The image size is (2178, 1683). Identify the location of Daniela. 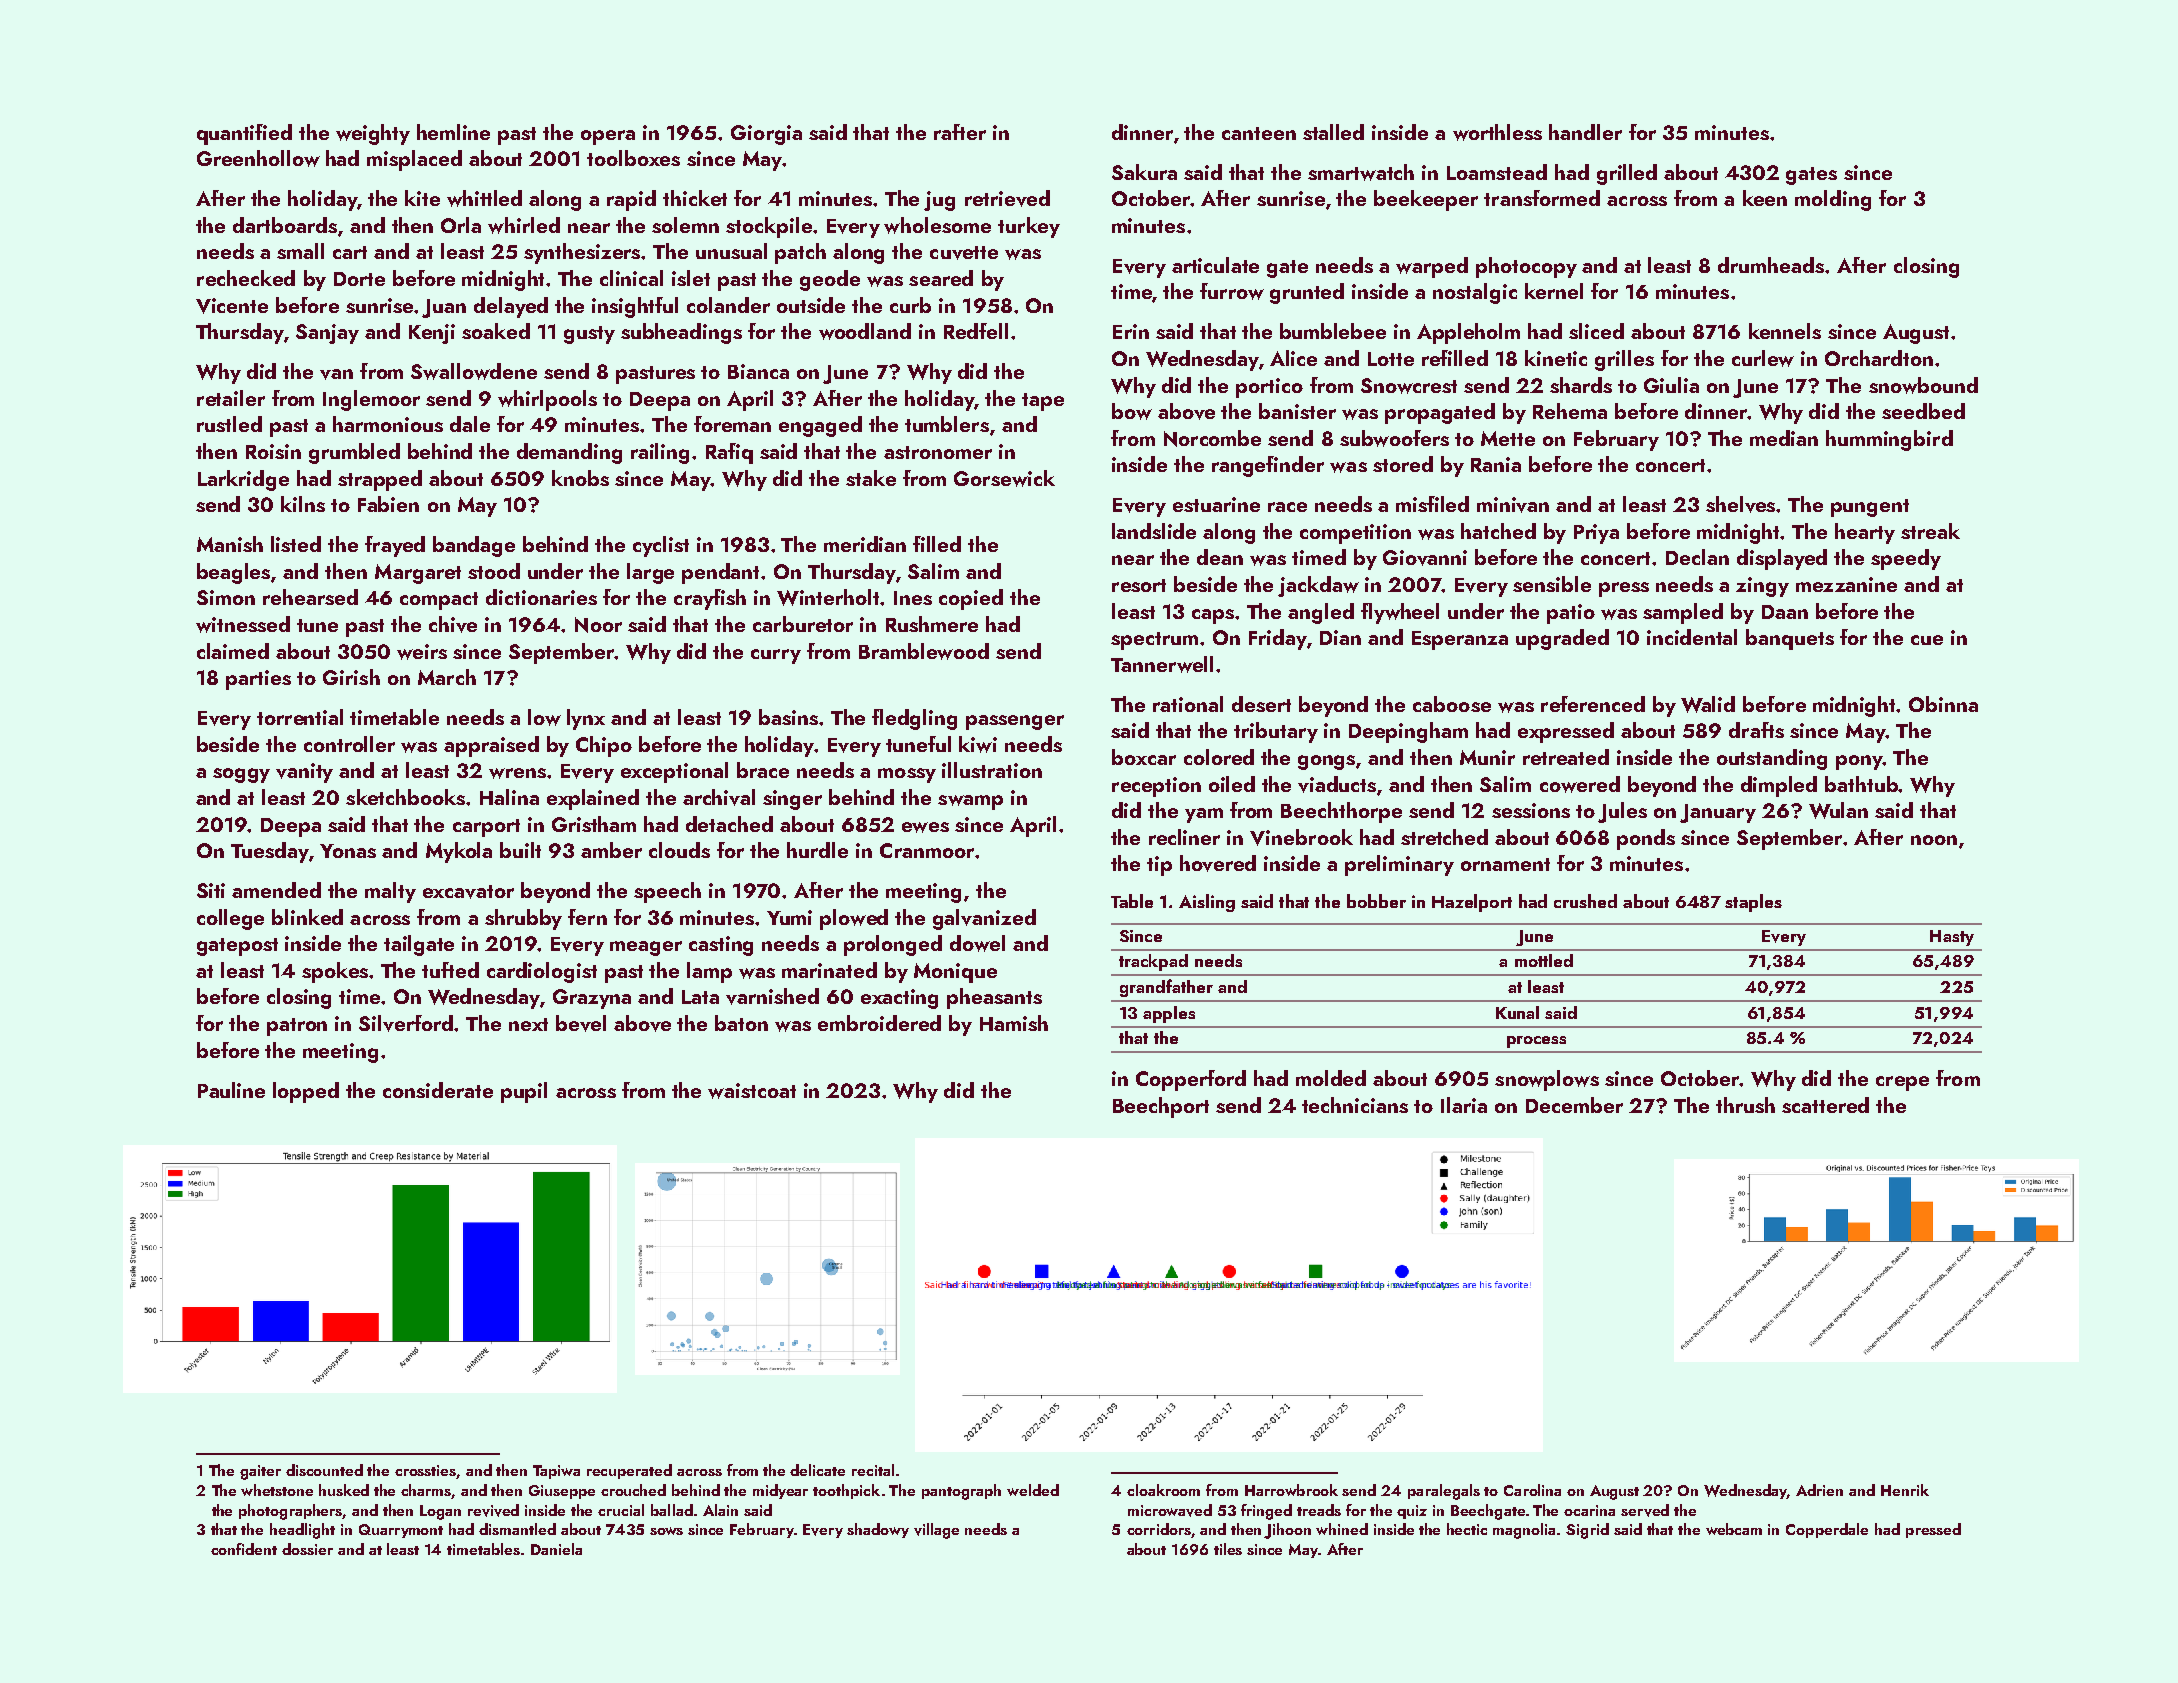
(556, 1549).
